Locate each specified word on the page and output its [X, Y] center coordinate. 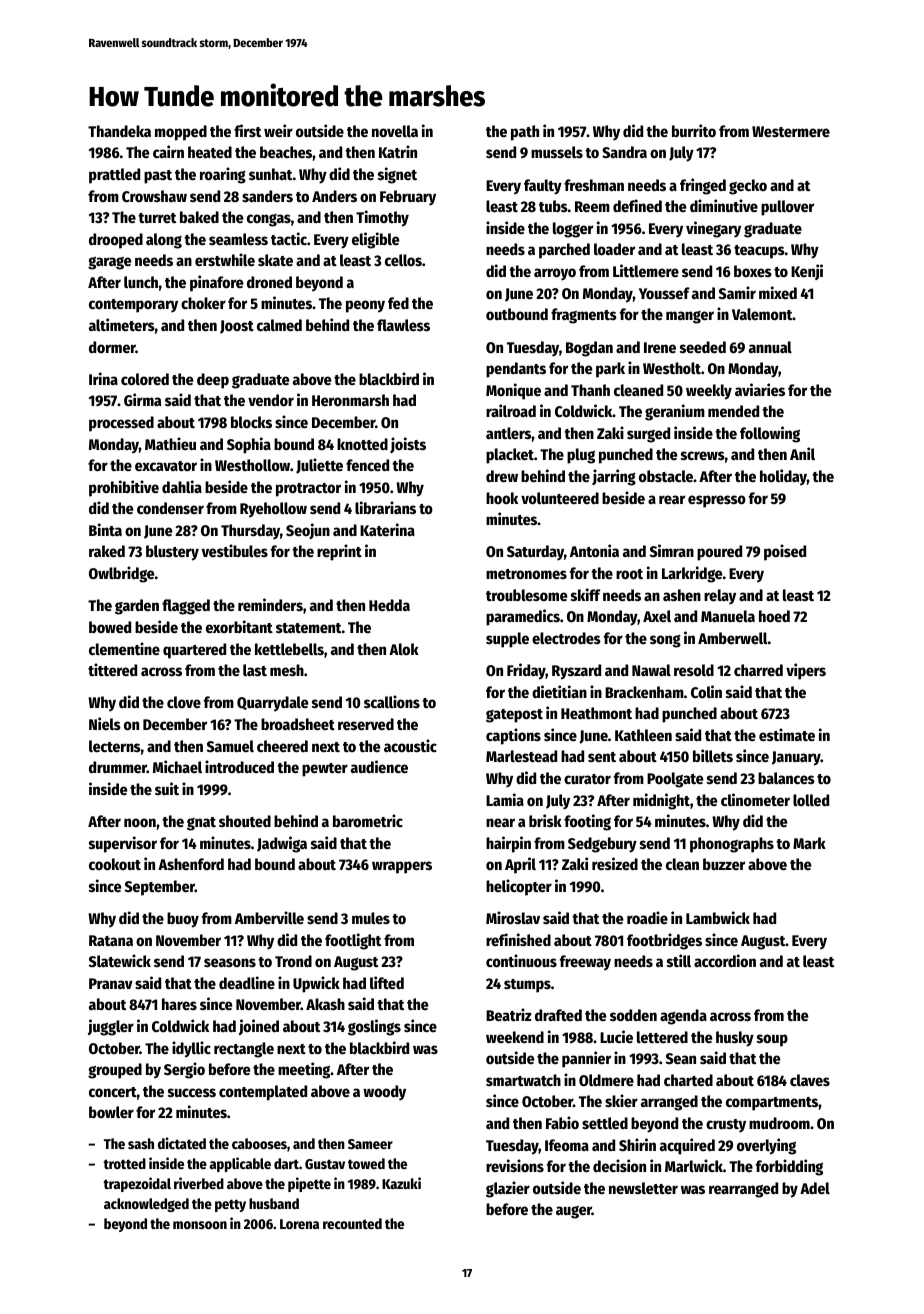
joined [259, 1027]
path [525, 133]
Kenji [807, 272]
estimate [787, 734]
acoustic [410, 745]
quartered [194, 651]
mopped [181, 133]
